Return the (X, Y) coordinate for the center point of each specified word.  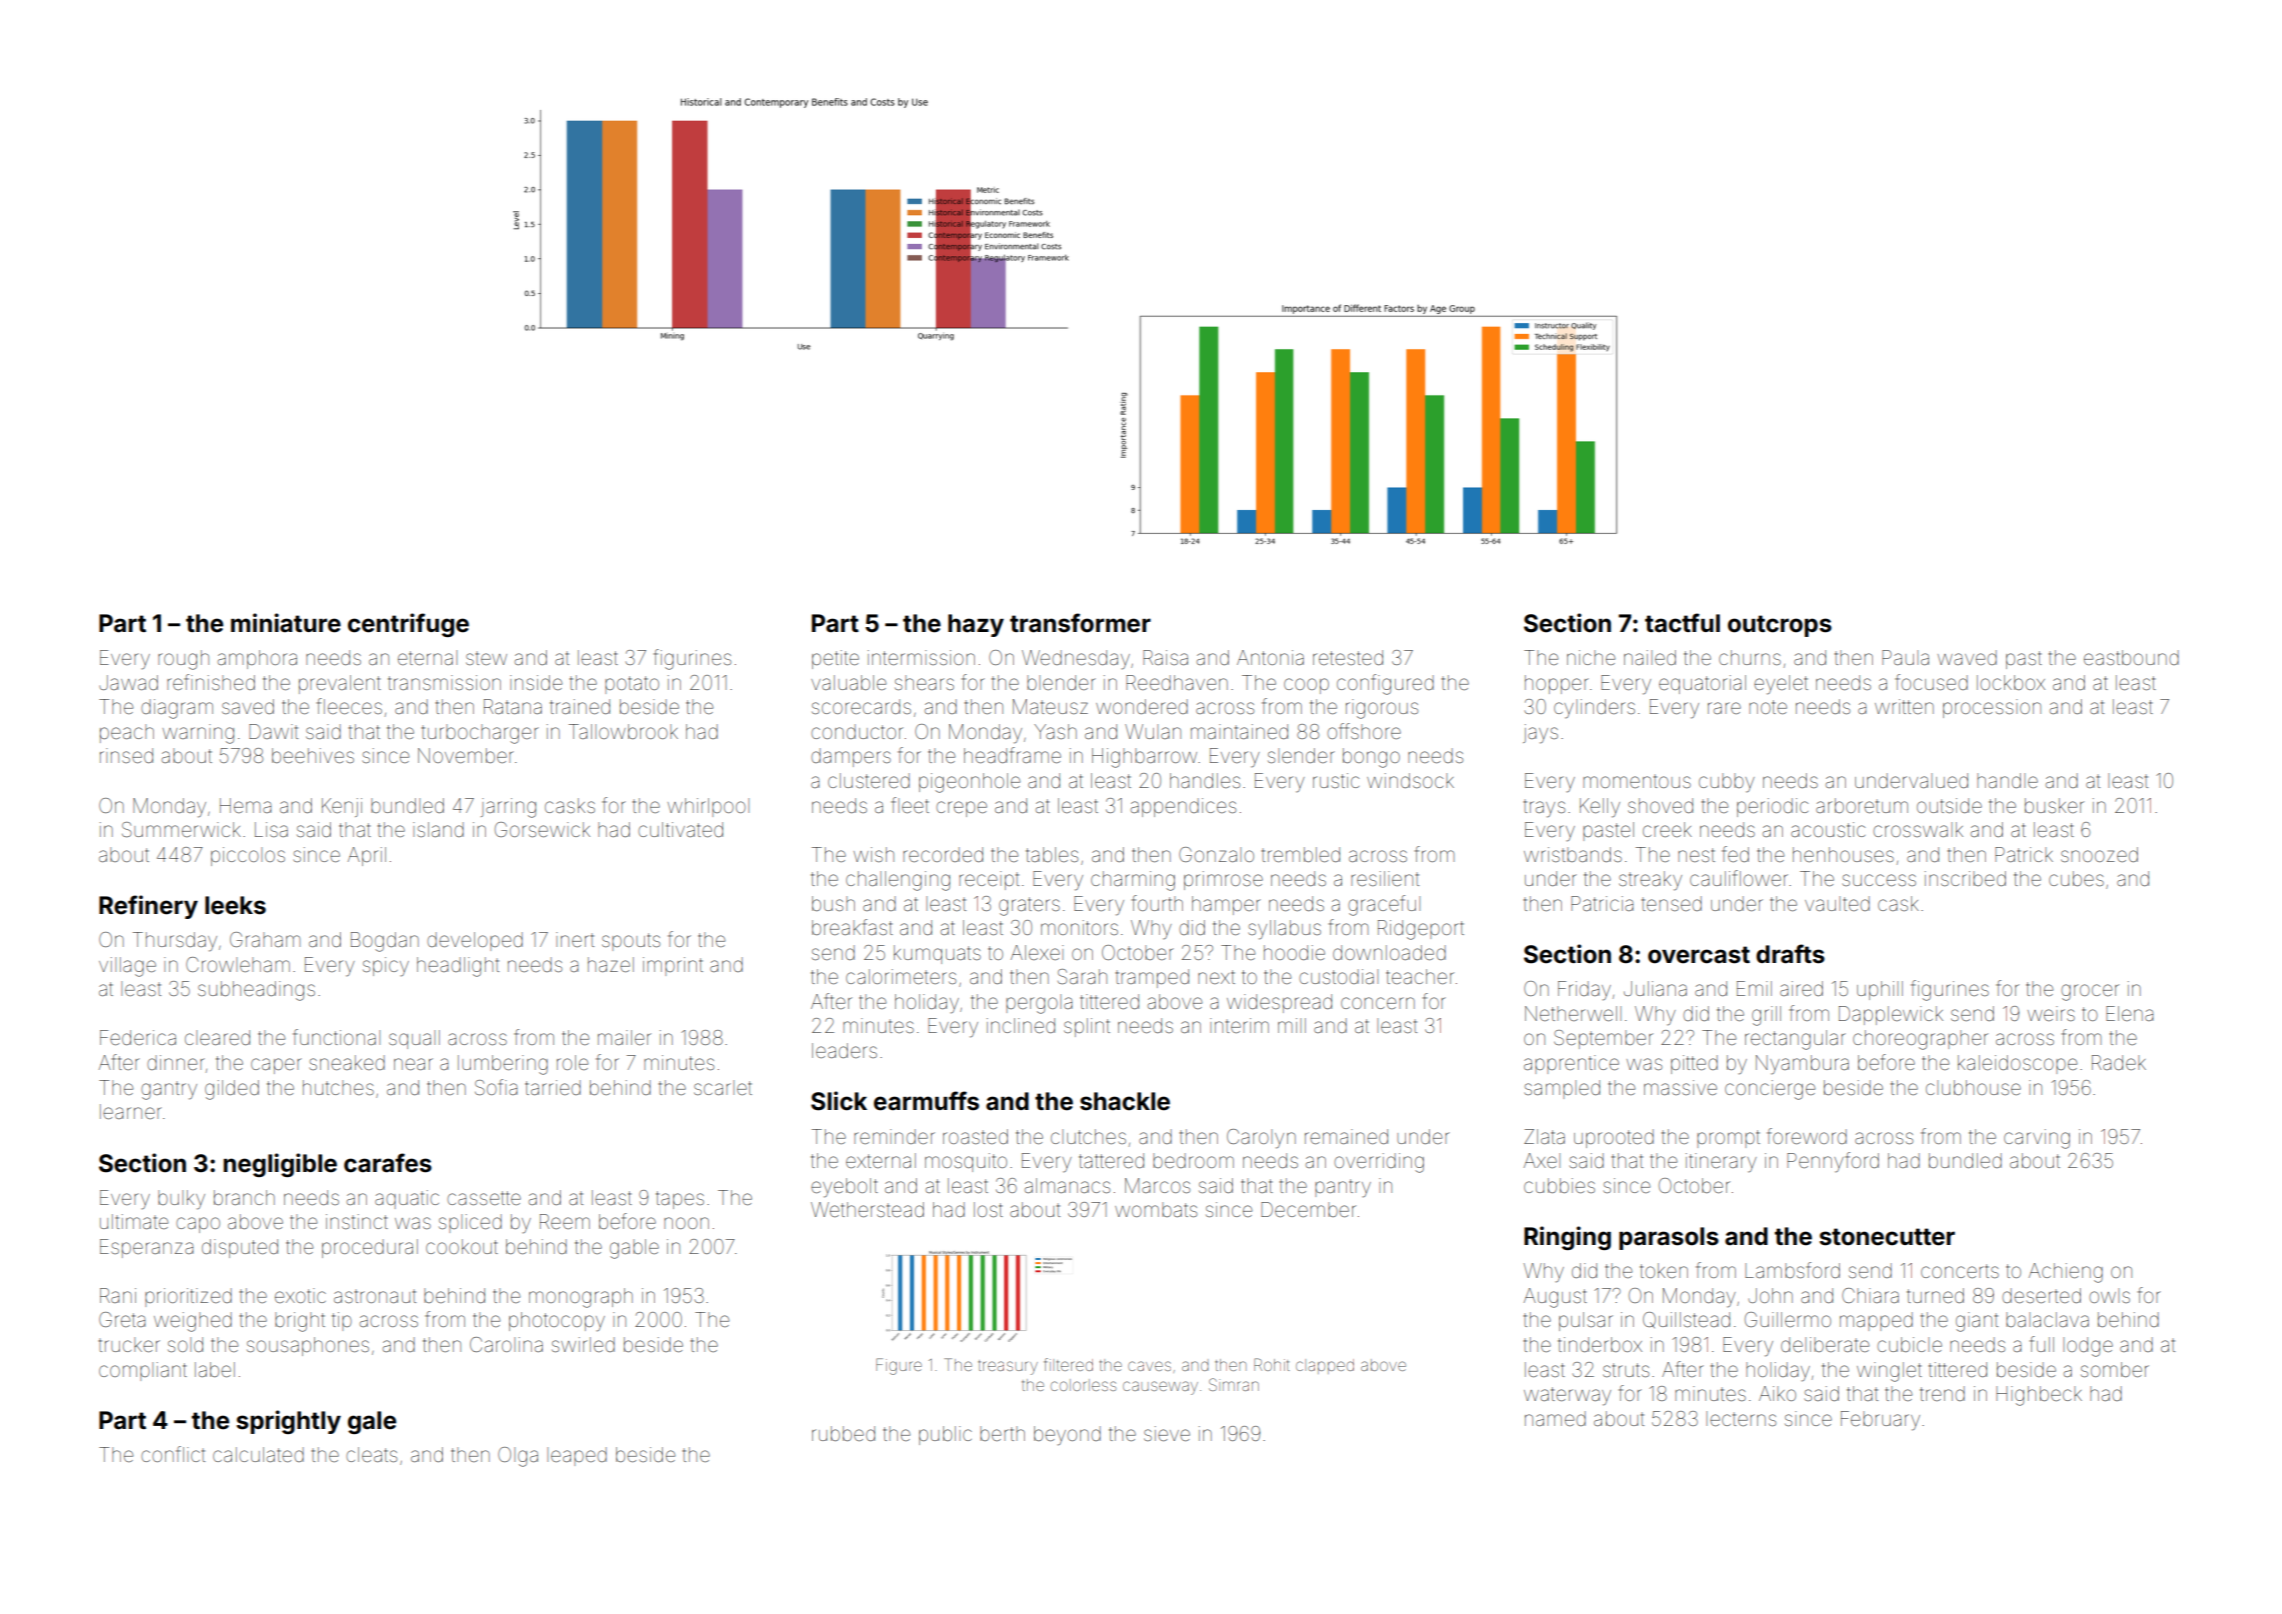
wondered (1142, 706)
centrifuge (408, 625)
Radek (2119, 1062)
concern (1378, 1003)
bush (833, 903)
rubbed (843, 1433)
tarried (553, 1087)
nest (1696, 855)
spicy (386, 967)
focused (1931, 682)
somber (2115, 1369)
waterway (1567, 1396)
